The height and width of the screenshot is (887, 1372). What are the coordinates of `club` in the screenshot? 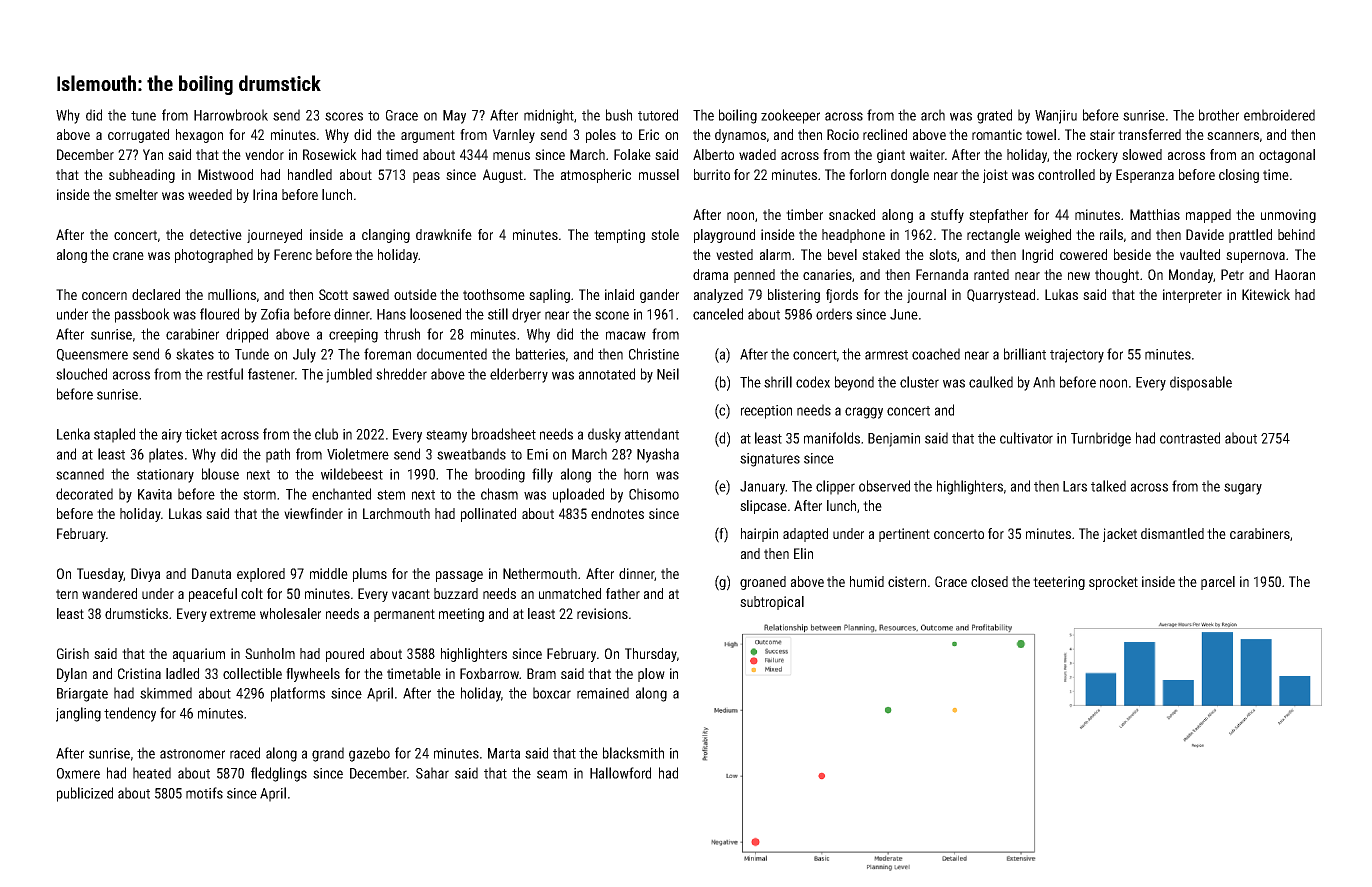 It's located at (326, 434).
